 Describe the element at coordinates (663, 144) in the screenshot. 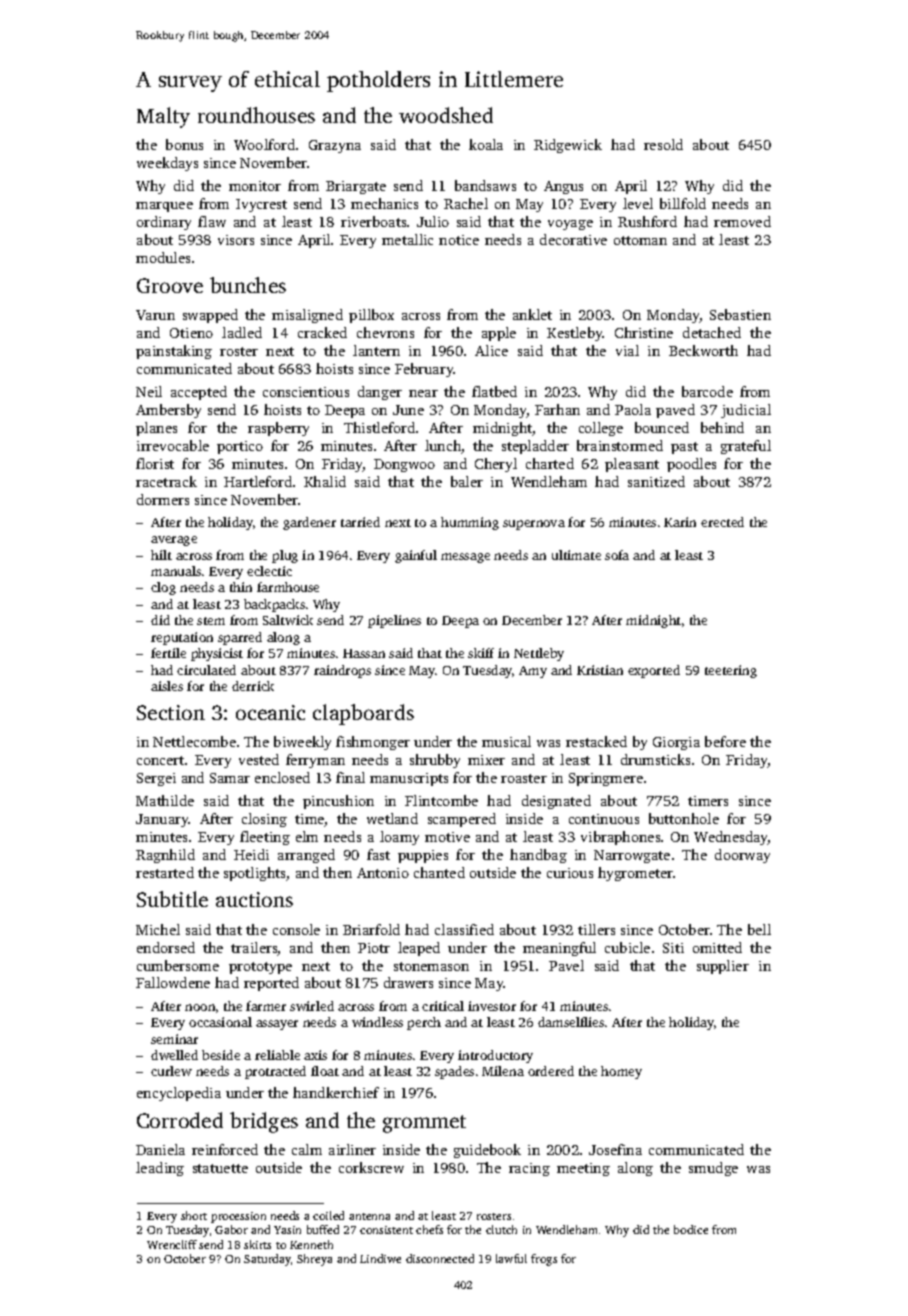

I see `resold` at that location.
